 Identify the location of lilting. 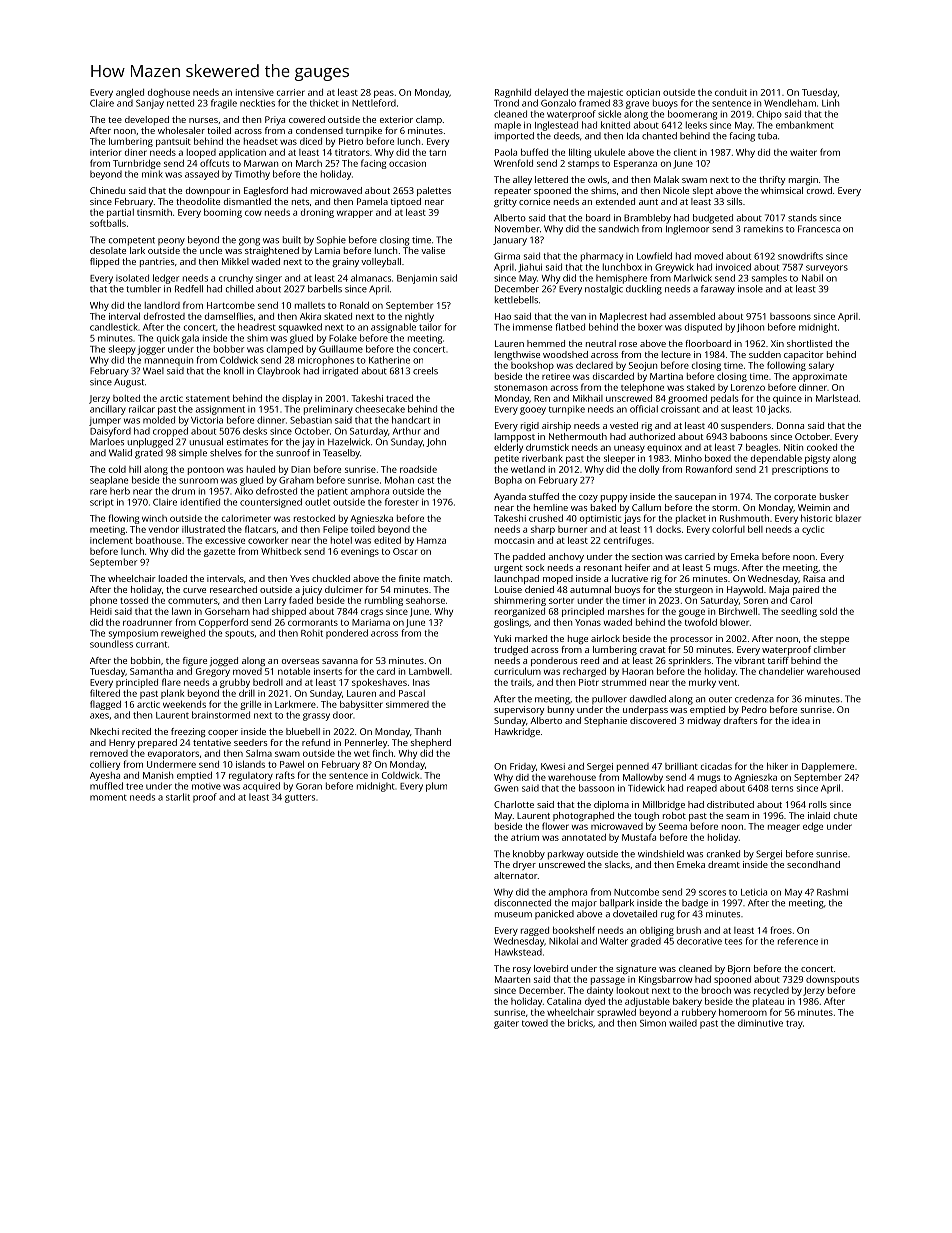
(580, 153).
